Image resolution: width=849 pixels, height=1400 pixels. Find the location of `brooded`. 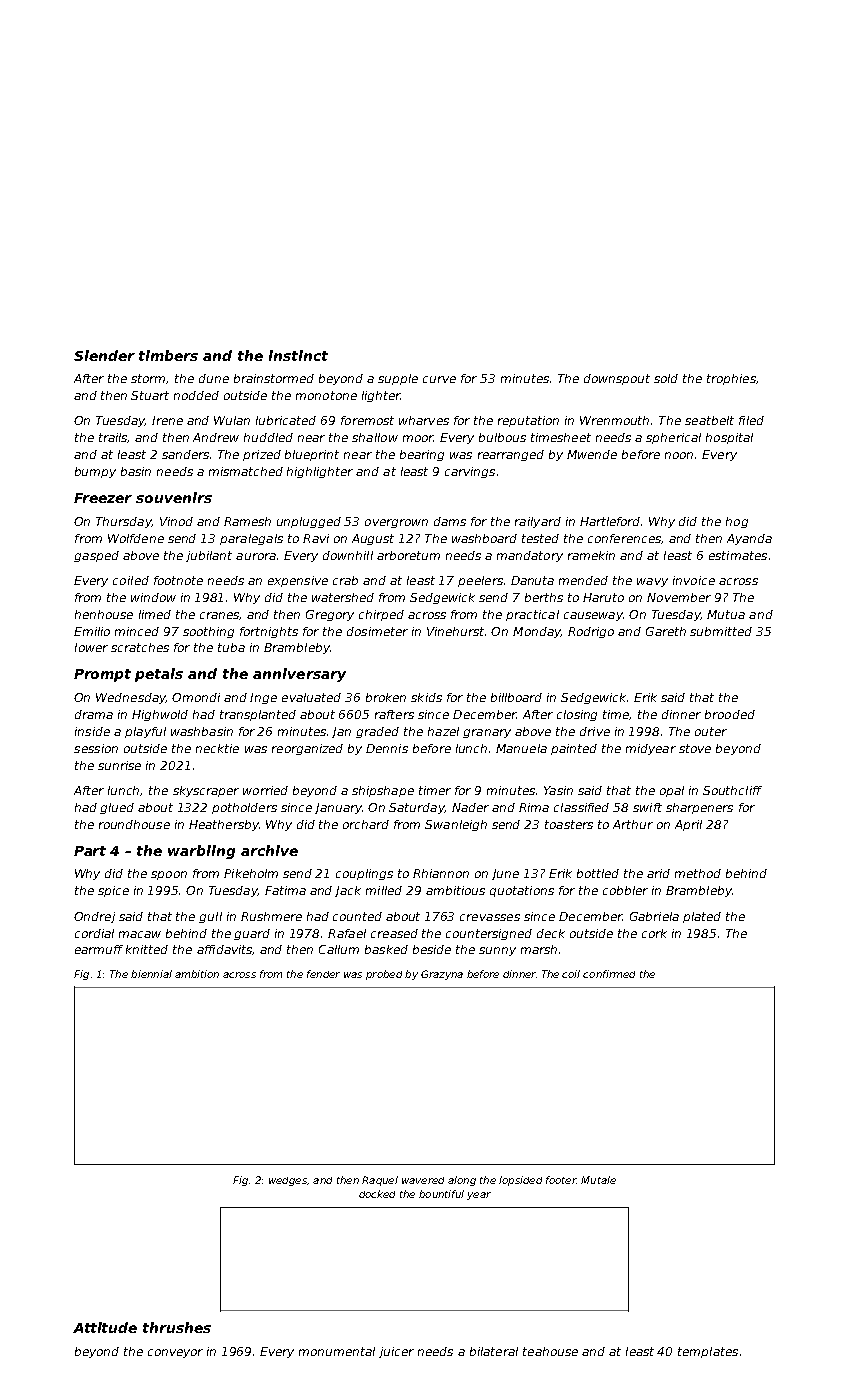

brooded is located at coordinates (730, 714).
